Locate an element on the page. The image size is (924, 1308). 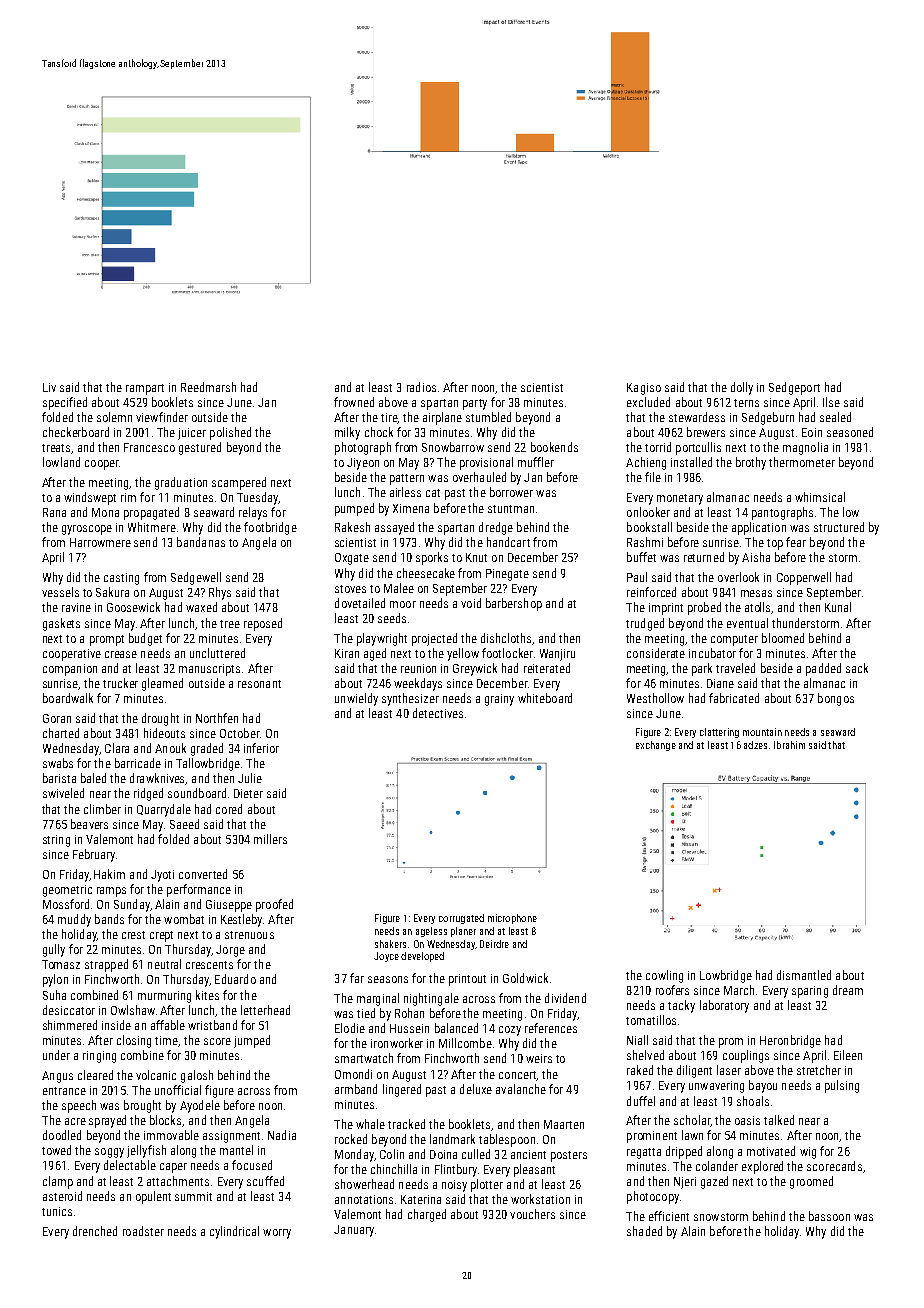
roofers is located at coordinates (672, 990).
